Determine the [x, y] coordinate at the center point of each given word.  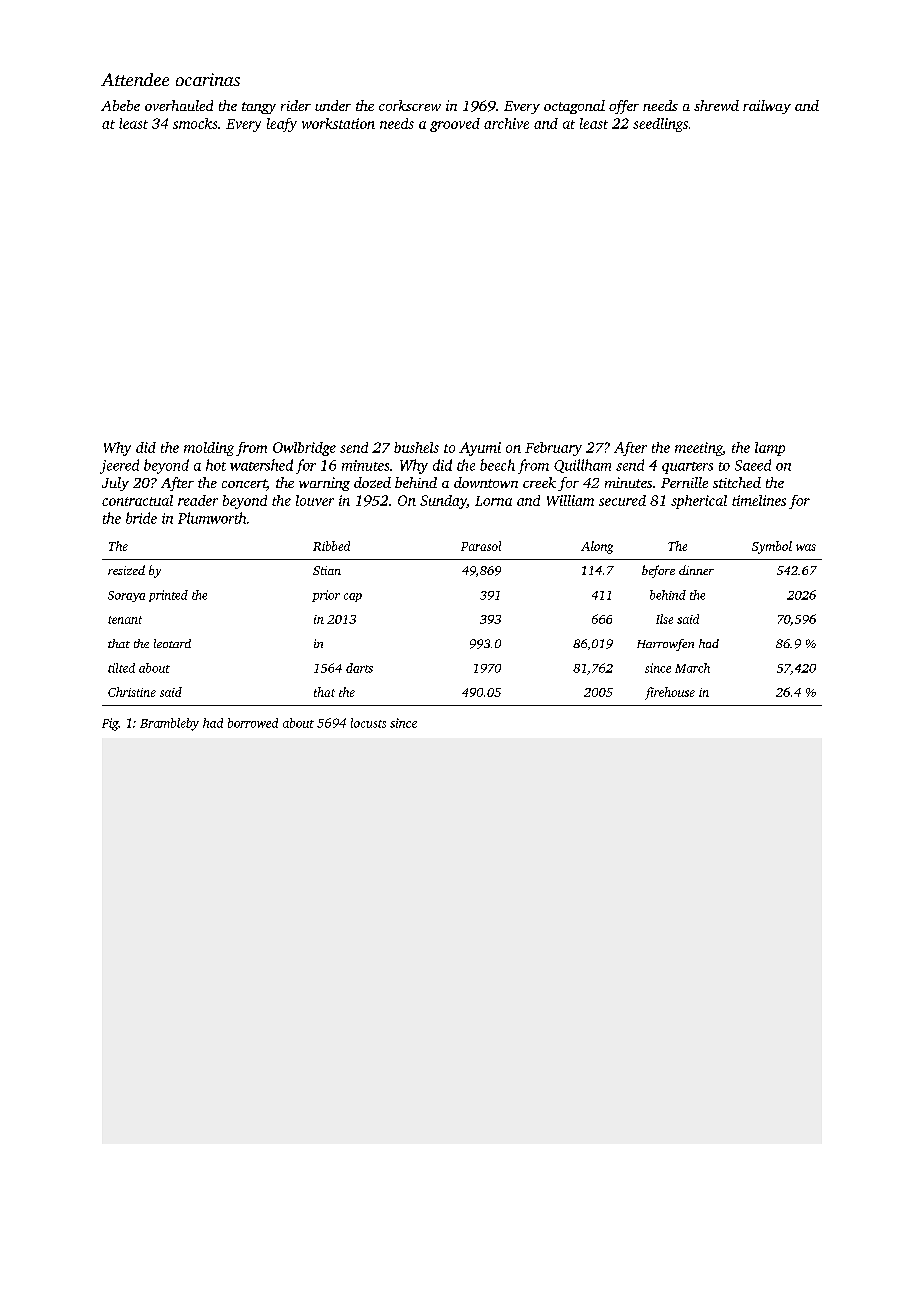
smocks [195, 123]
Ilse [664, 619]
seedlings [660, 125]
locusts [368, 723]
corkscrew [410, 105]
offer [624, 107]
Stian [327, 570]
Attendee [135, 79]
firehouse [670, 693]
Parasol [481, 546]
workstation [338, 123]
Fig [110, 724]
